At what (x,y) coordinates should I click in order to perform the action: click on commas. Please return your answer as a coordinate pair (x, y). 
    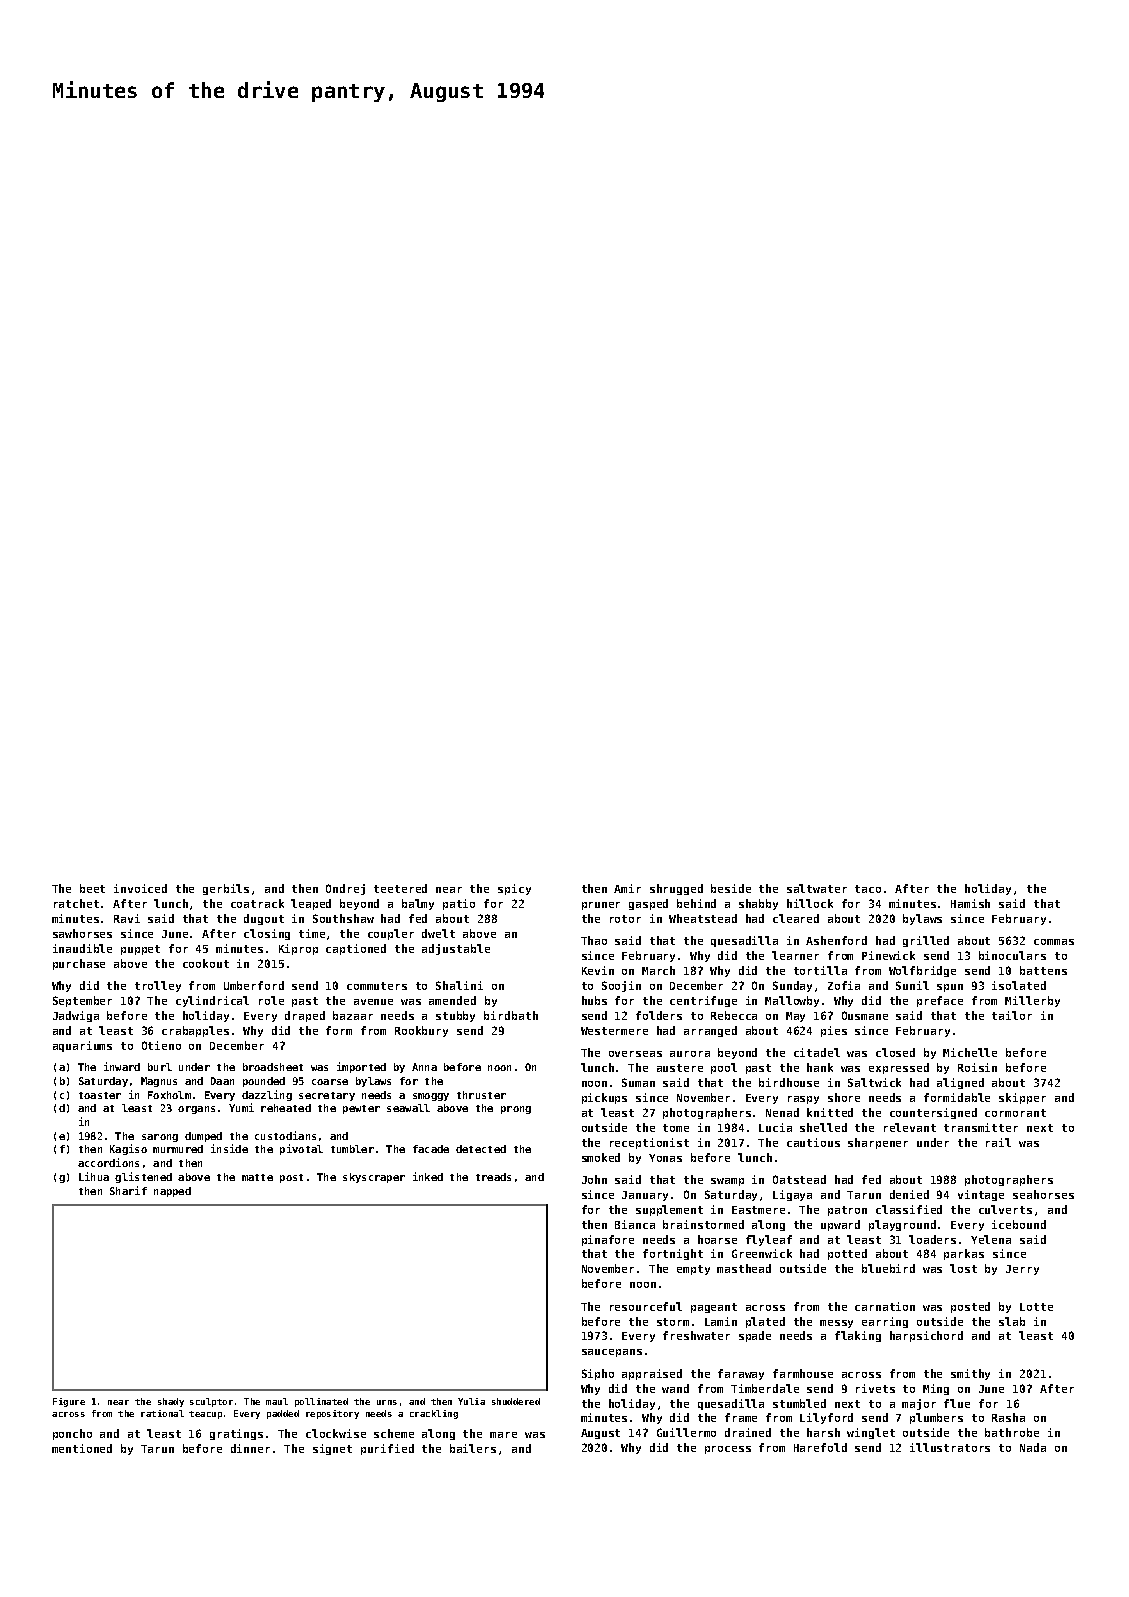
    Looking at the image, I should click on (1054, 942).
